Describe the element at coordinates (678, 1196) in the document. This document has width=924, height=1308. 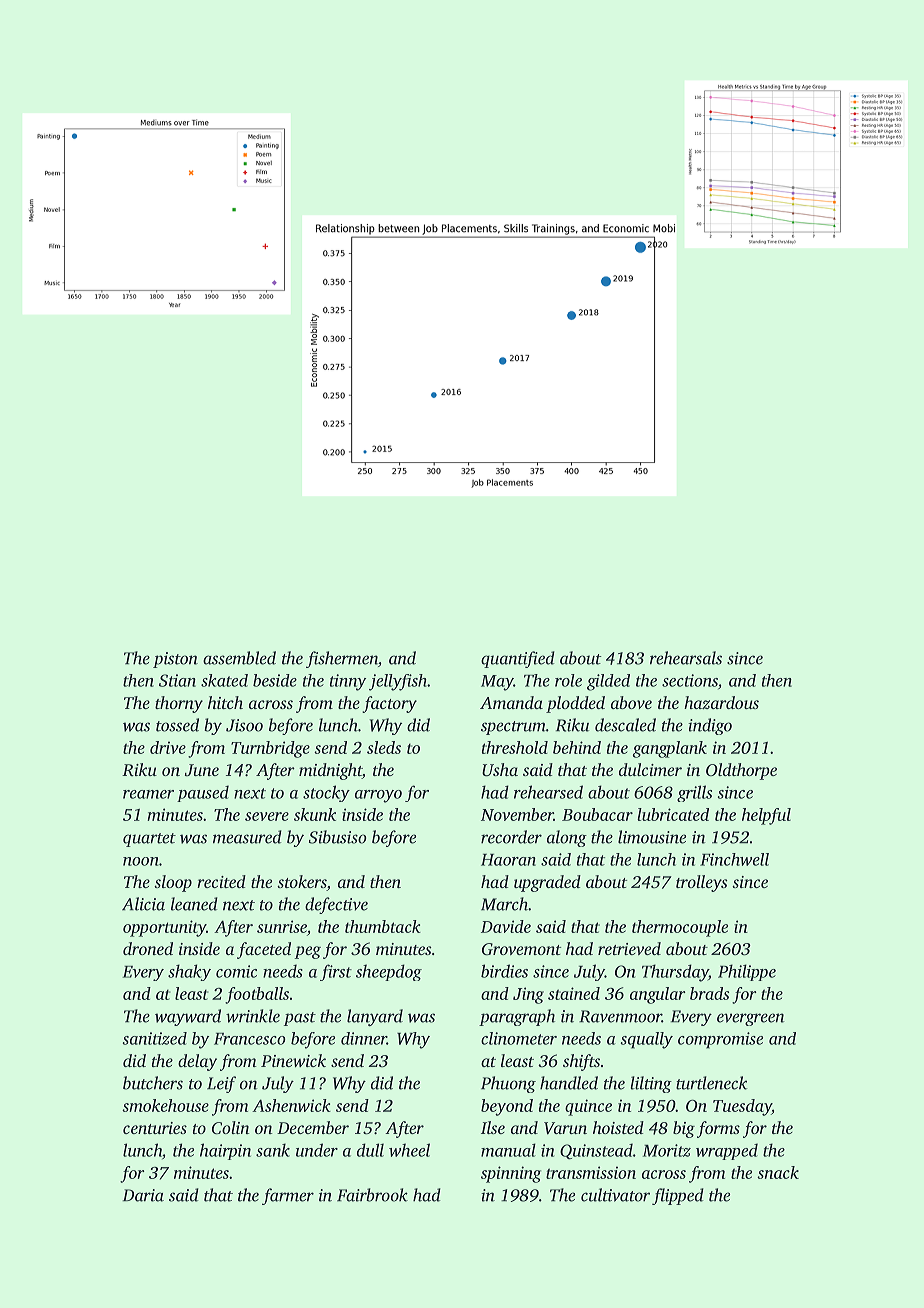
I see `flipped` at that location.
